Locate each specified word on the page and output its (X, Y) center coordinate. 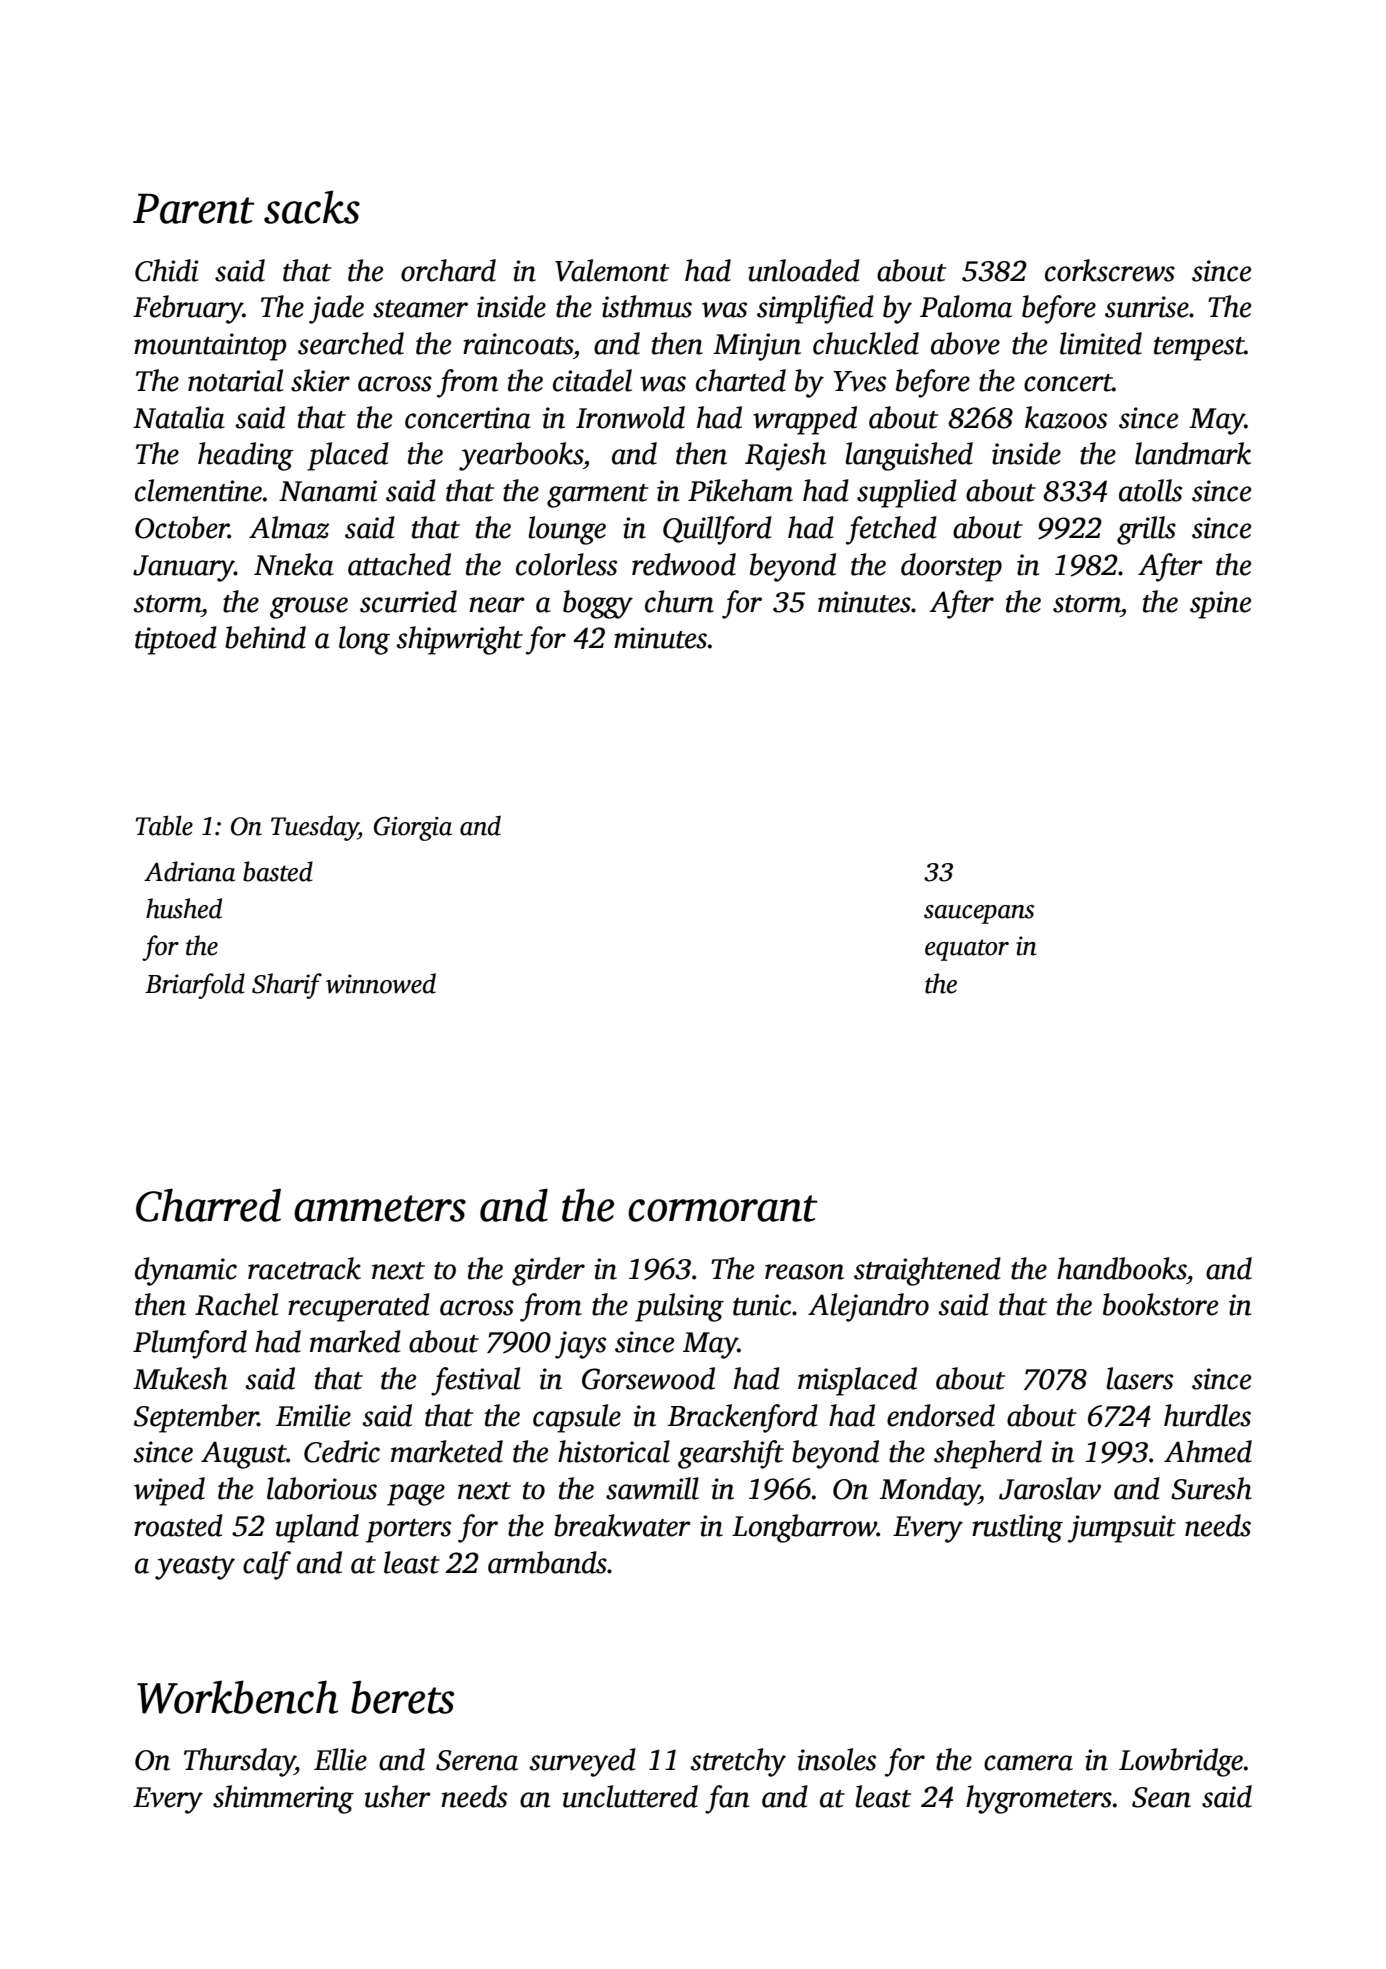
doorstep (951, 567)
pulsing (679, 1307)
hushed (184, 908)
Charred (208, 1205)
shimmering (283, 1799)
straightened (927, 1271)
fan (727, 1799)
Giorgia (413, 828)
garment (597, 496)
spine (1220, 605)
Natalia (179, 417)
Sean (1161, 1797)
